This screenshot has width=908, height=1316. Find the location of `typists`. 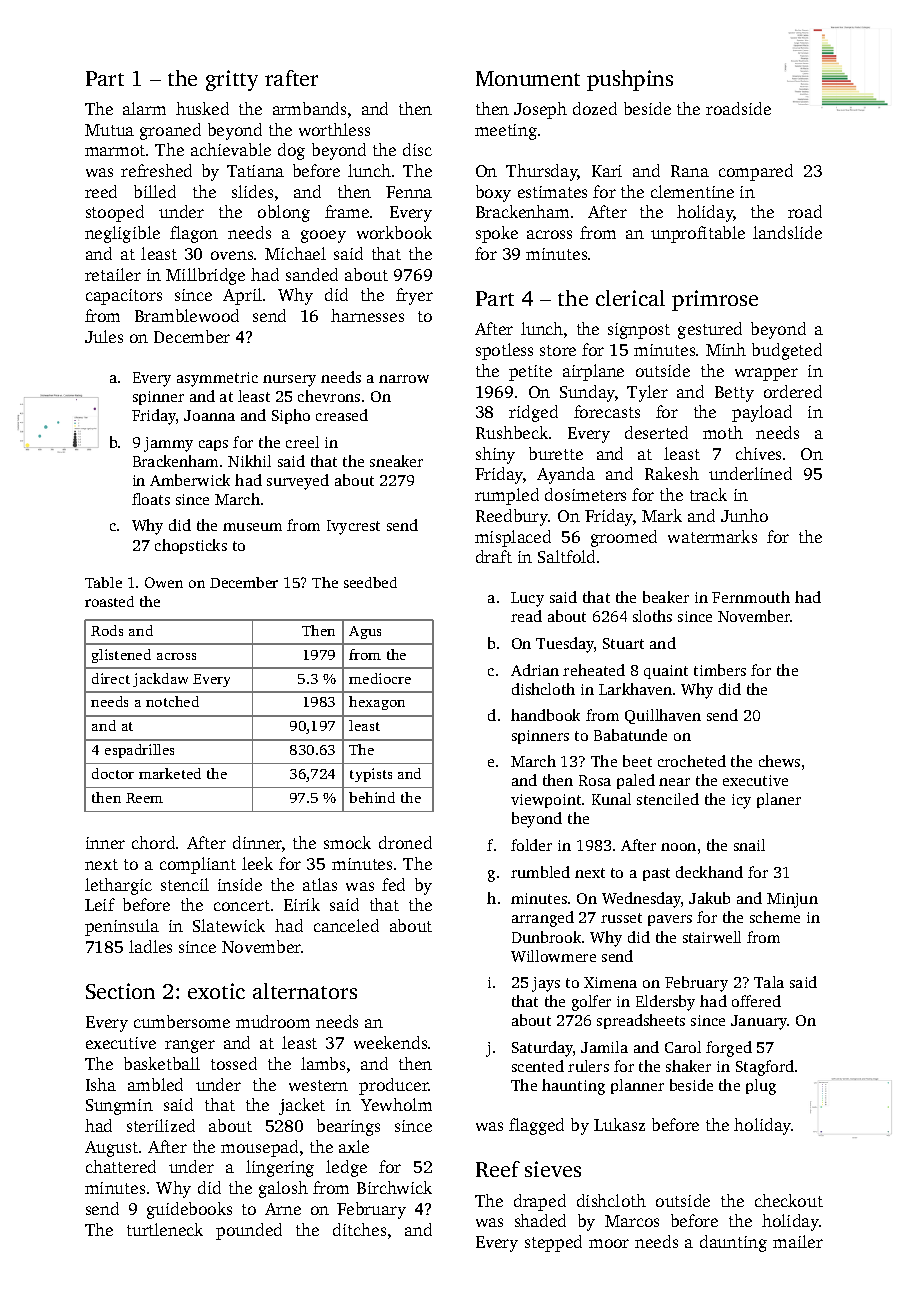

typists is located at coordinates (371, 775).
